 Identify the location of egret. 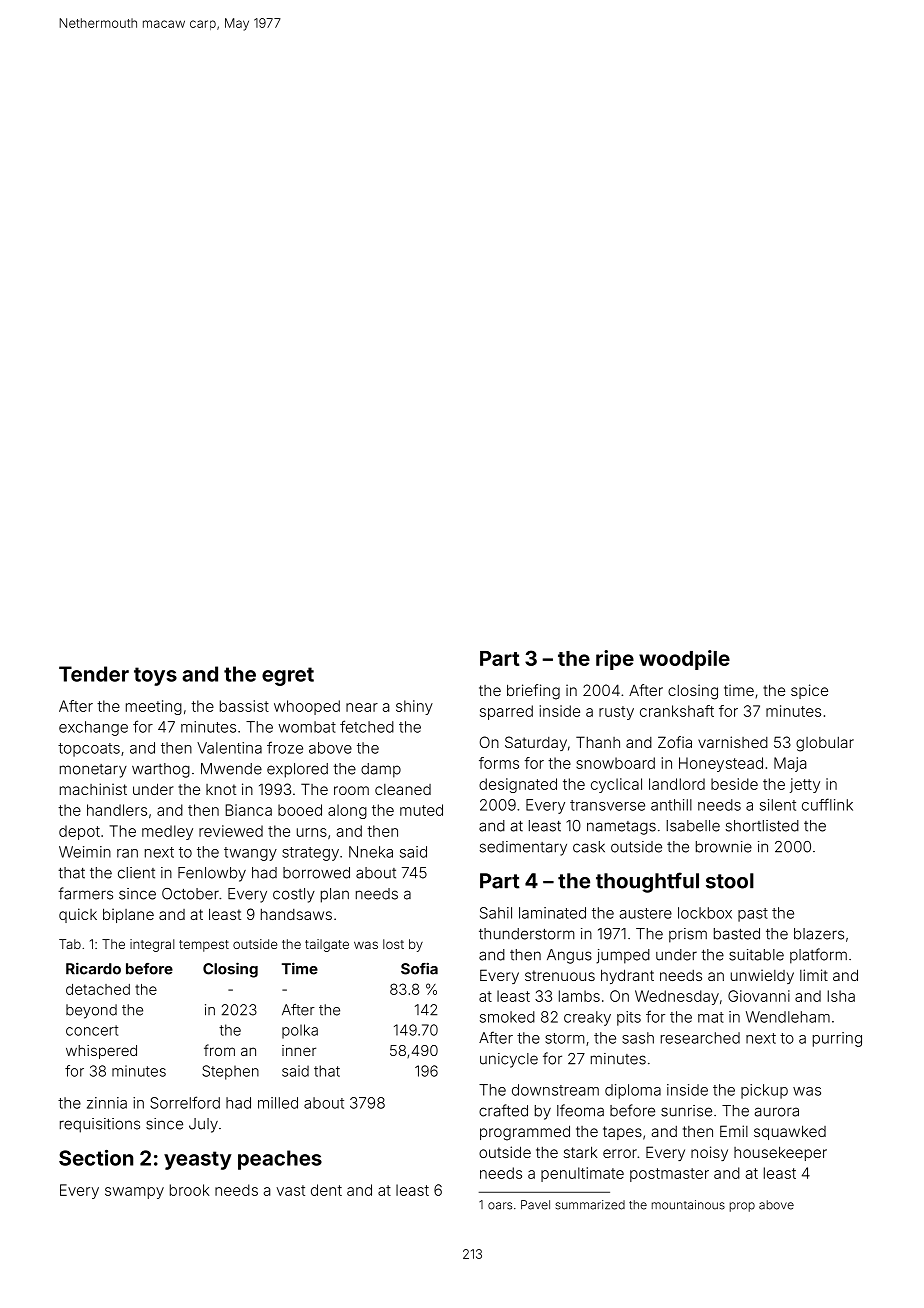
(288, 676).
